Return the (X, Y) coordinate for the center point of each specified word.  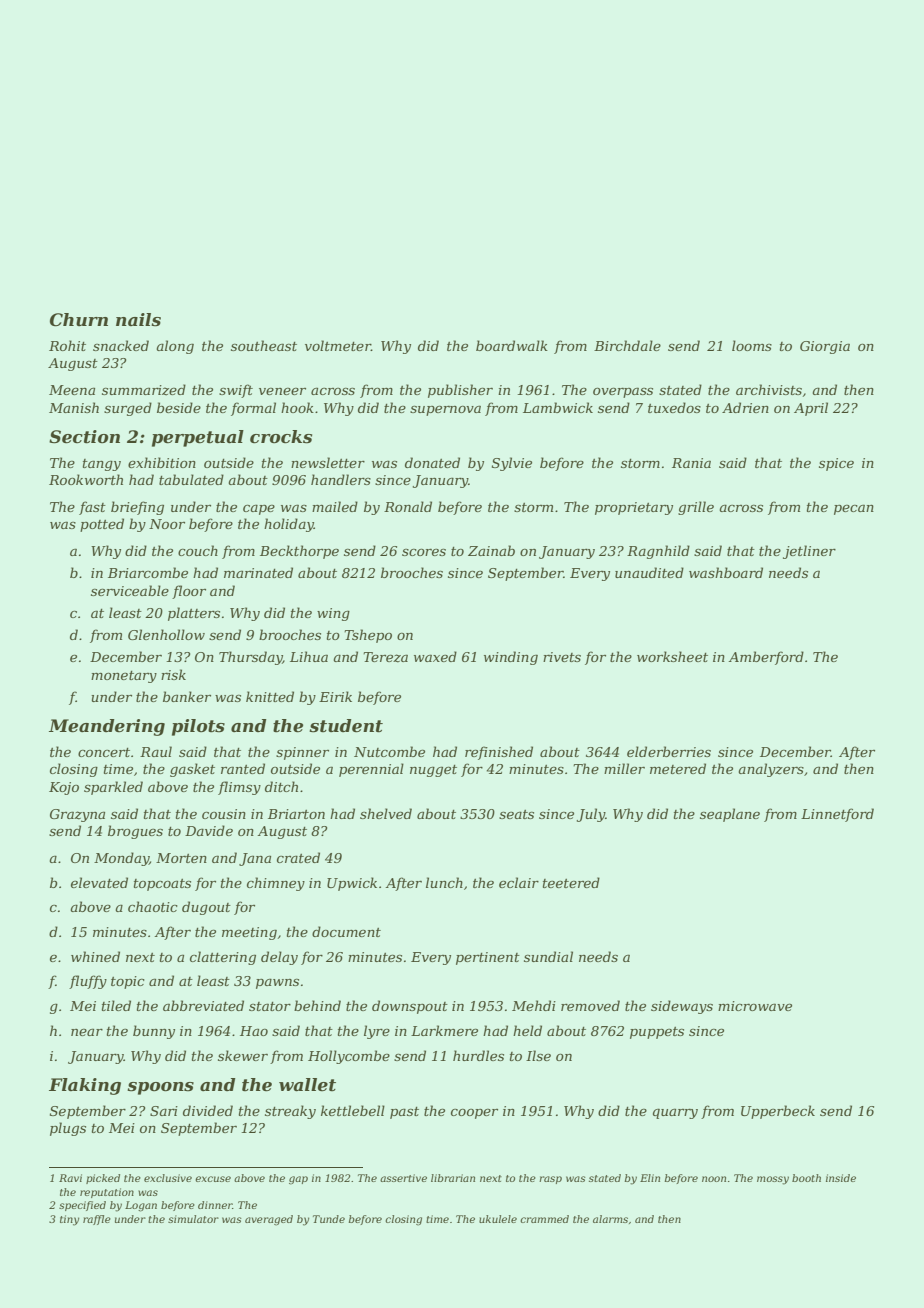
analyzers (771, 770)
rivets (562, 657)
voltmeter (338, 345)
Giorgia (825, 347)
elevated (99, 882)
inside (841, 1178)
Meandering (107, 727)
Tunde (329, 1219)
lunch (444, 882)
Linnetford (837, 815)
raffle (97, 1220)
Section (84, 437)
